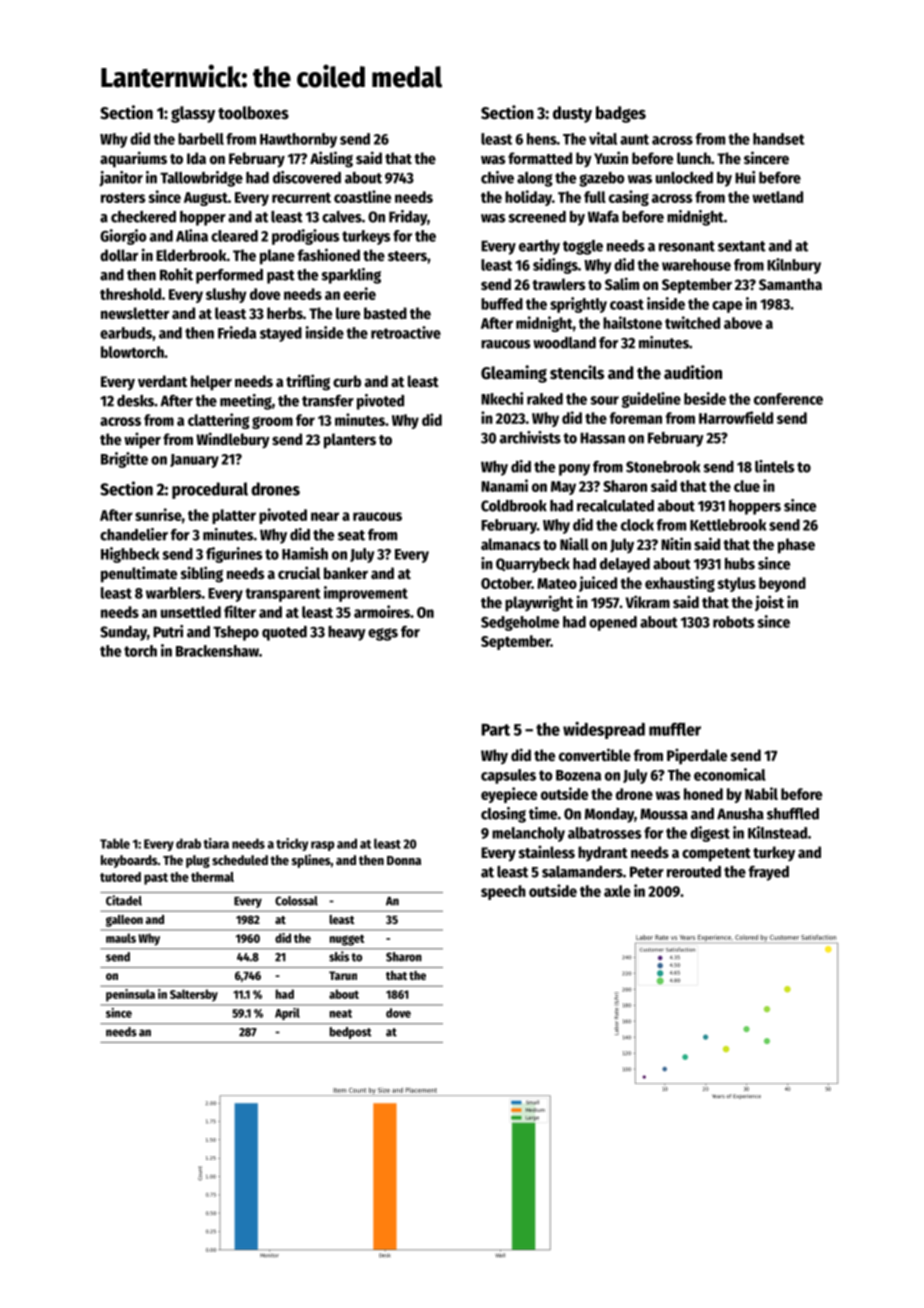  I want to click on economical, so click(730, 774).
